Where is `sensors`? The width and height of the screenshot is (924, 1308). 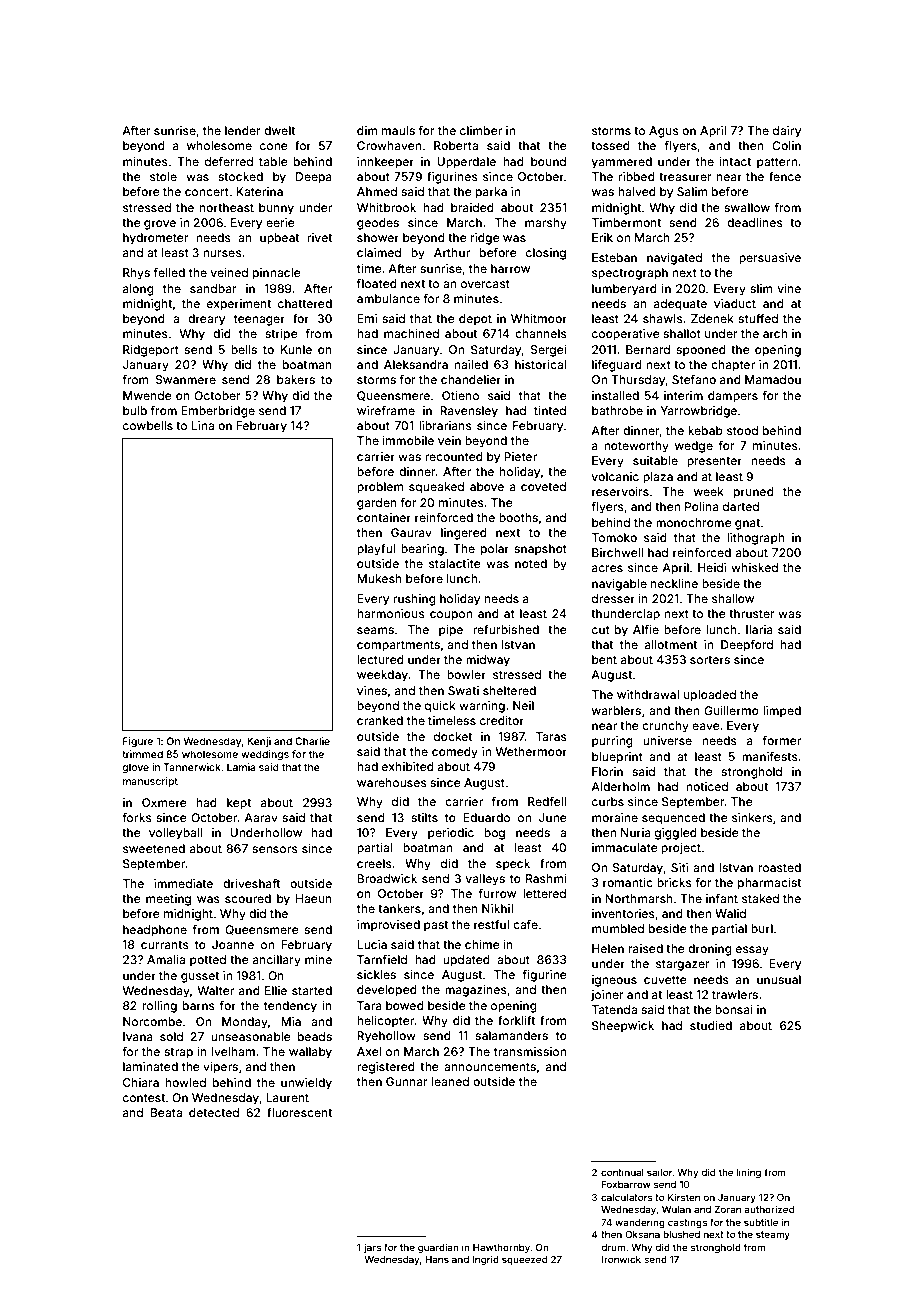
sensors is located at coordinates (275, 849).
